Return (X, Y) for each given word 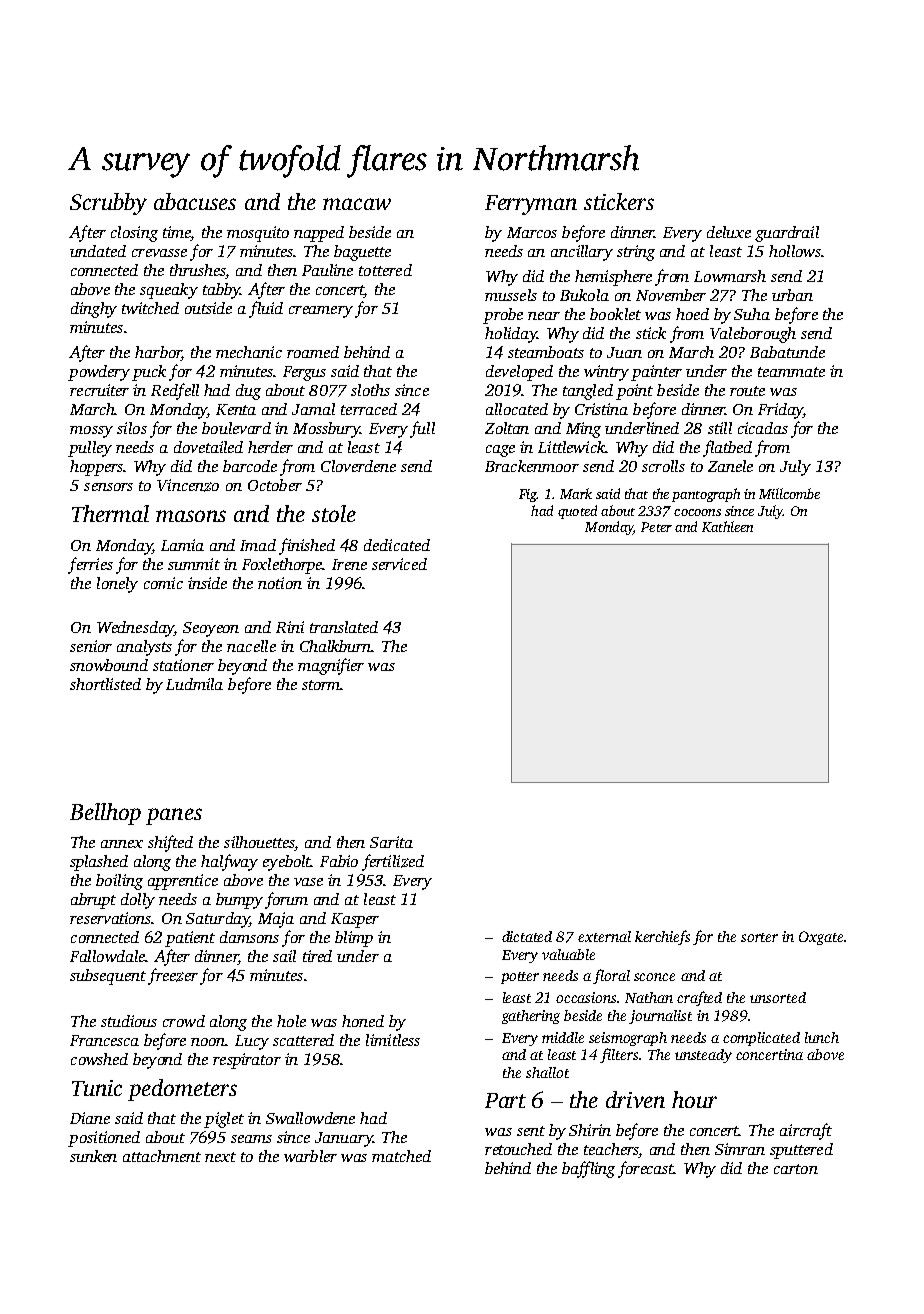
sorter (759, 937)
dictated (527, 936)
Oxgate (821, 938)
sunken (93, 1156)
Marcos (532, 232)
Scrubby (108, 204)
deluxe (729, 232)
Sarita (391, 842)
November (671, 295)
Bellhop (105, 814)
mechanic (249, 352)
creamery (321, 312)
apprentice (183, 882)
